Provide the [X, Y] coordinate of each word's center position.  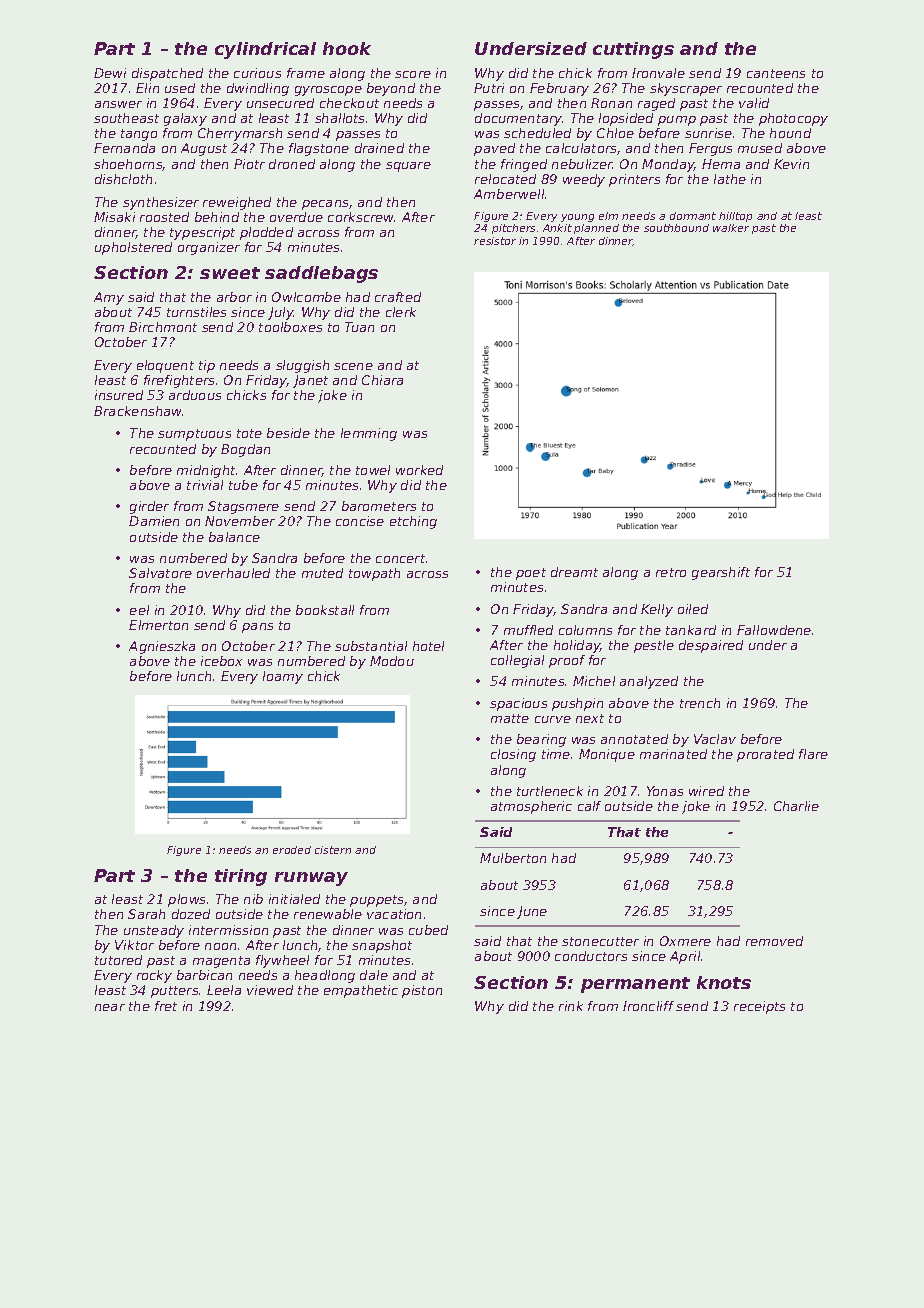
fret [166, 1006]
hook [347, 48]
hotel [428, 646]
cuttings [633, 50]
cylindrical [265, 50]
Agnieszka [162, 647]
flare [813, 754]
